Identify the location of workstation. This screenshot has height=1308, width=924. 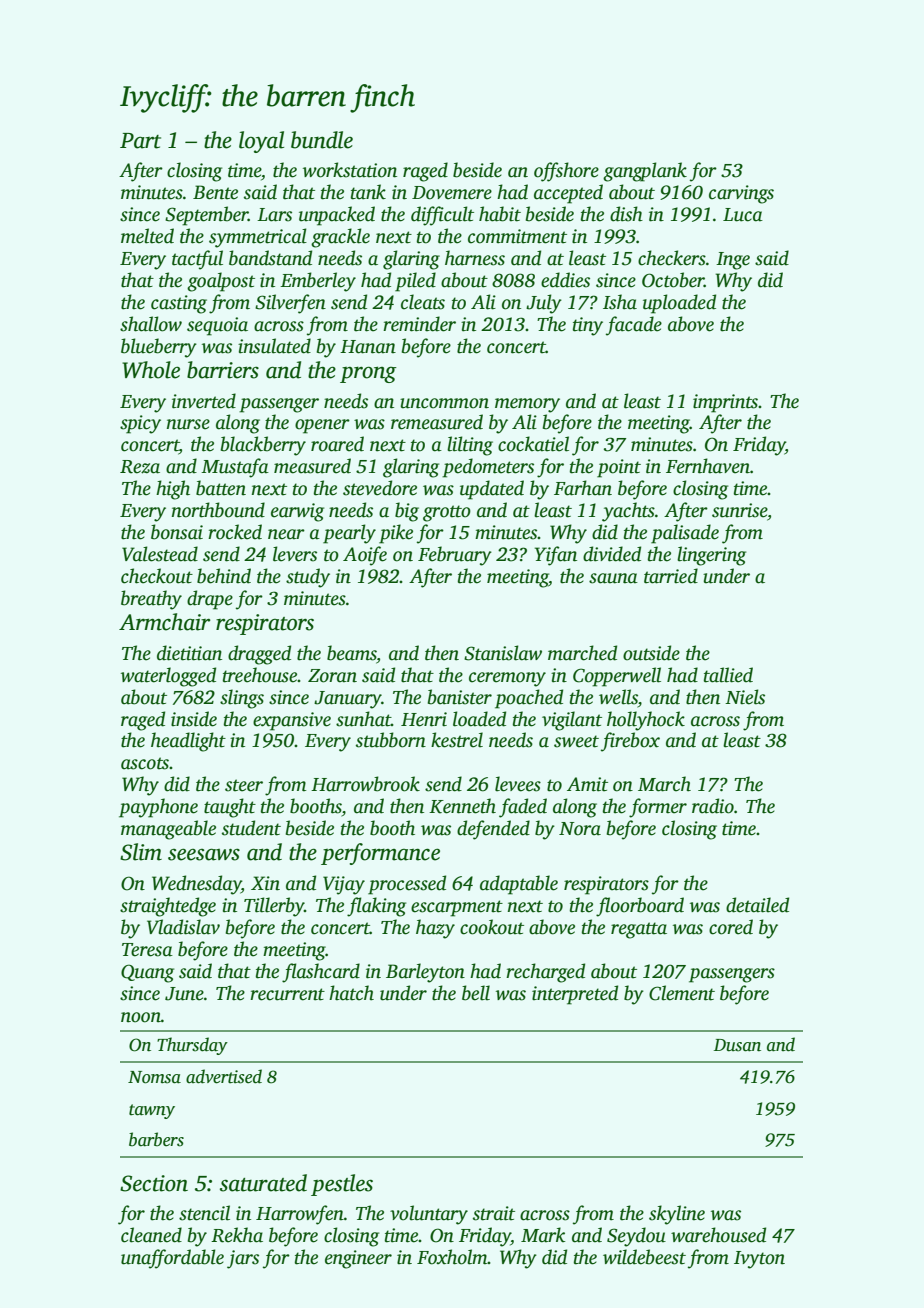
(350, 170).
